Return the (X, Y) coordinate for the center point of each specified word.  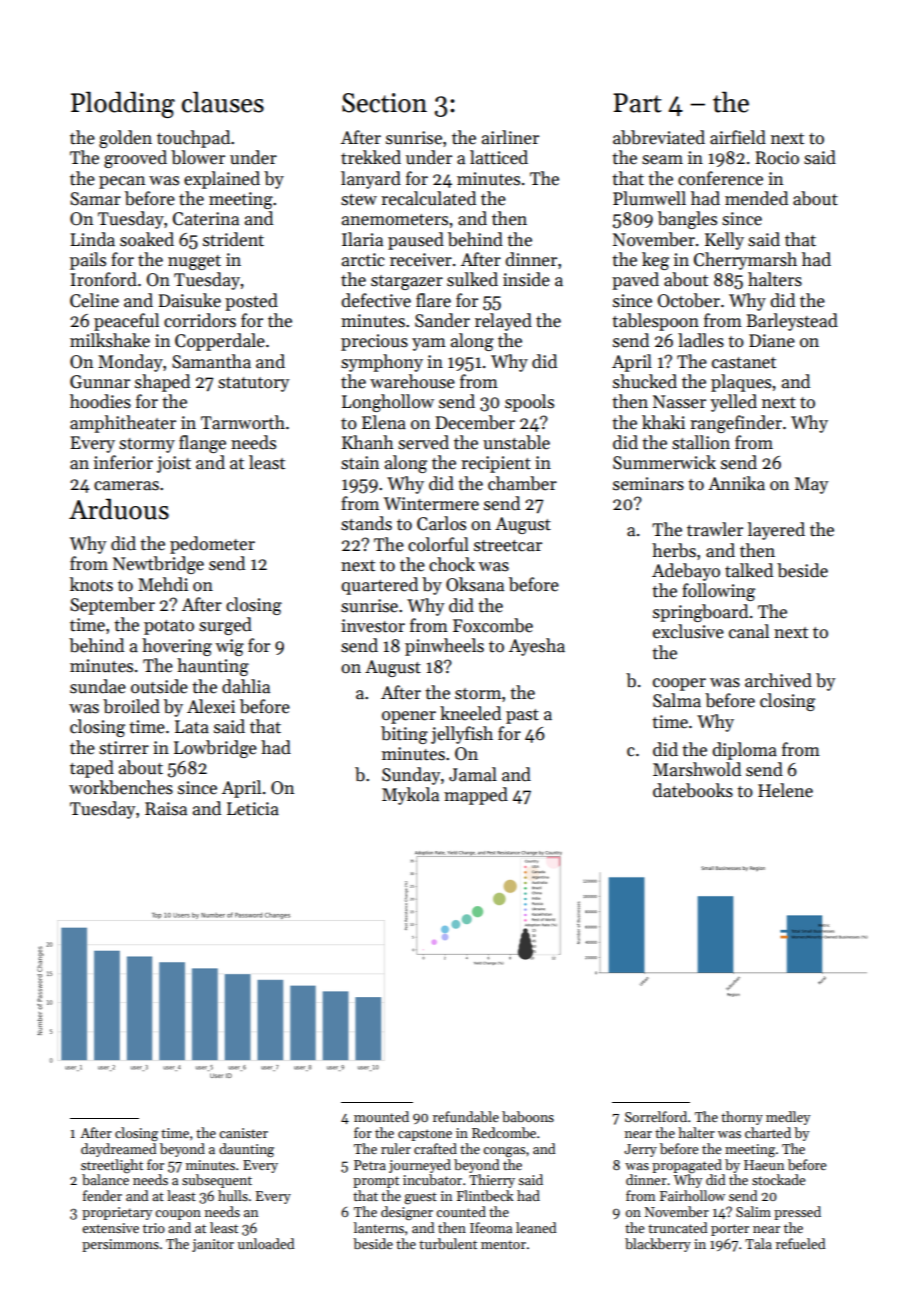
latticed (499, 157)
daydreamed (118, 1150)
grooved (135, 159)
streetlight (112, 1166)
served (423, 442)
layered (776, 531)
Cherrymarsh (745, 261)
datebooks (693, 790)
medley (788, 1118)
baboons (528, 1116)
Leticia (253, 809)
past (522, 716)
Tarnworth (243, 422)
